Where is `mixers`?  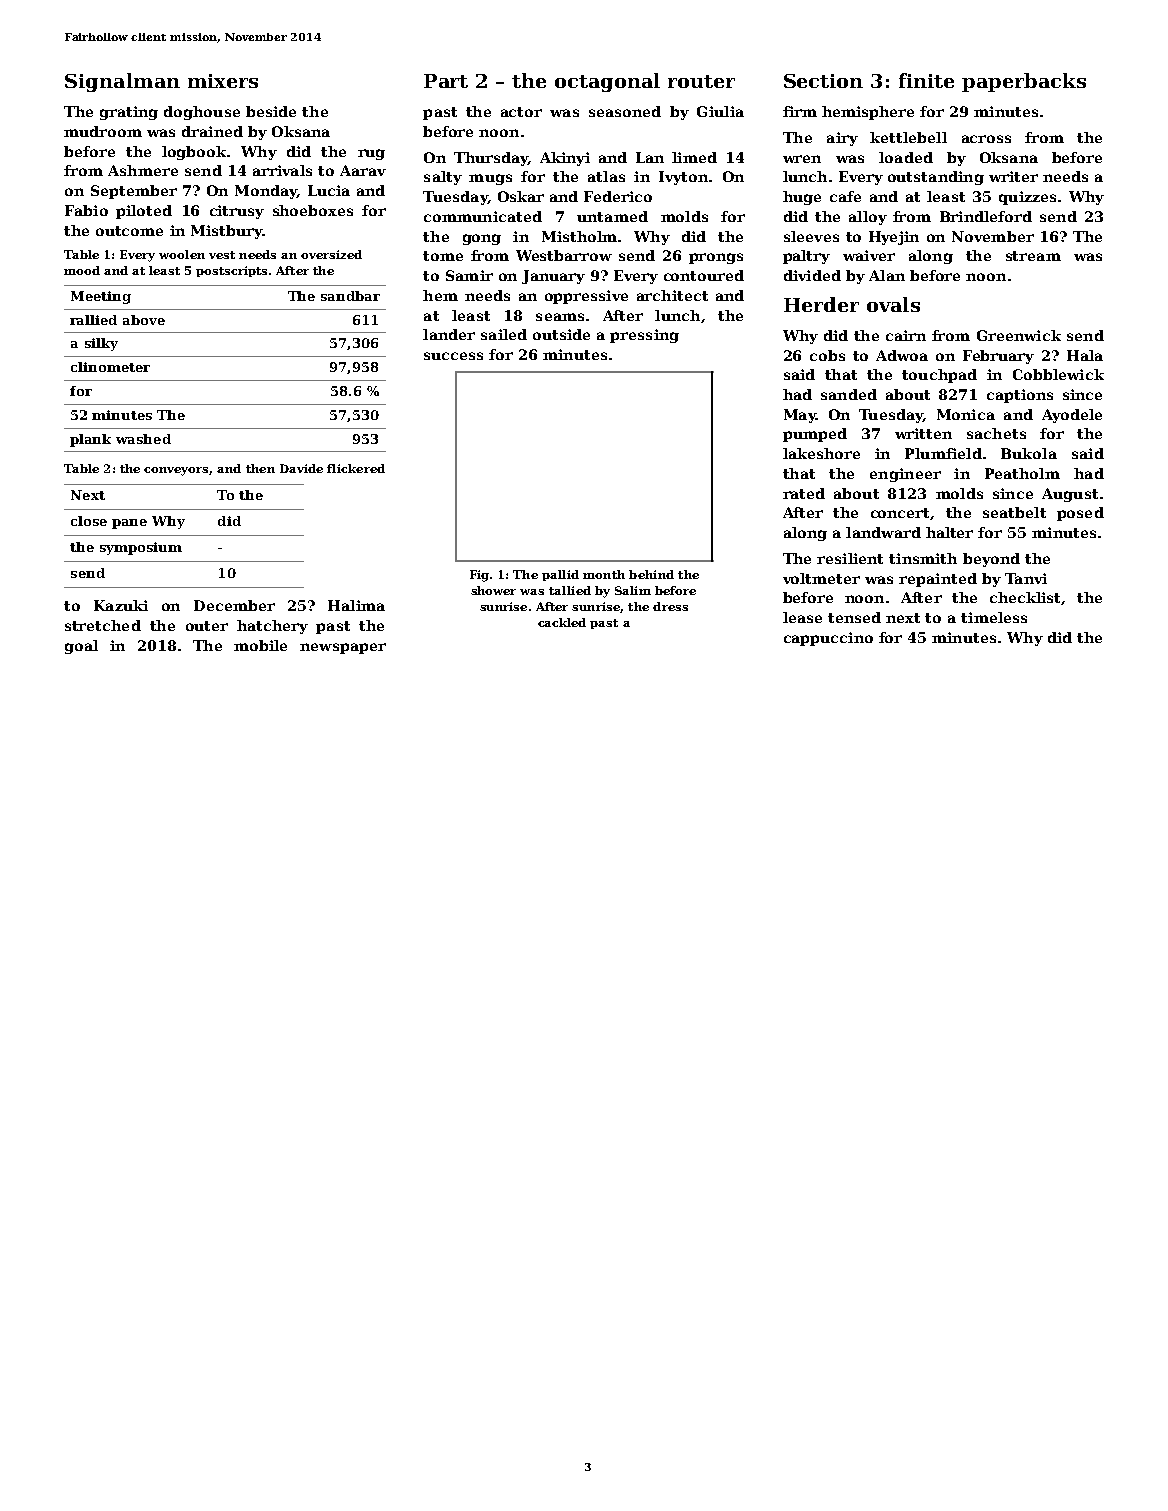 mixers is located at coordinates (223, 81).
